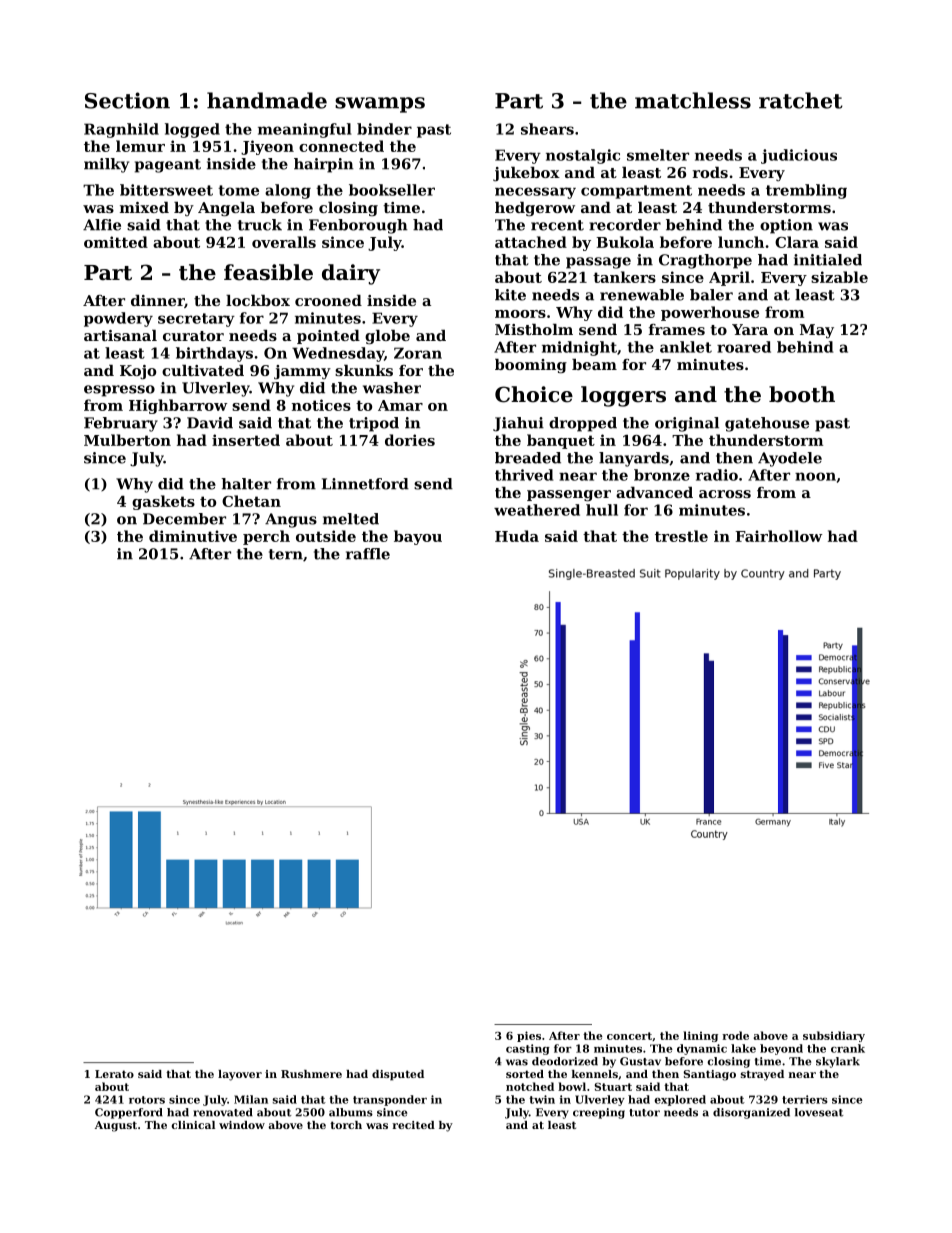 Image resolution: width=952 pixels, height=1233 pixels. What do you see at coordinates (193, 1125) in the screenshot?
I see `clinical` at bounding box center [193, 1125].
